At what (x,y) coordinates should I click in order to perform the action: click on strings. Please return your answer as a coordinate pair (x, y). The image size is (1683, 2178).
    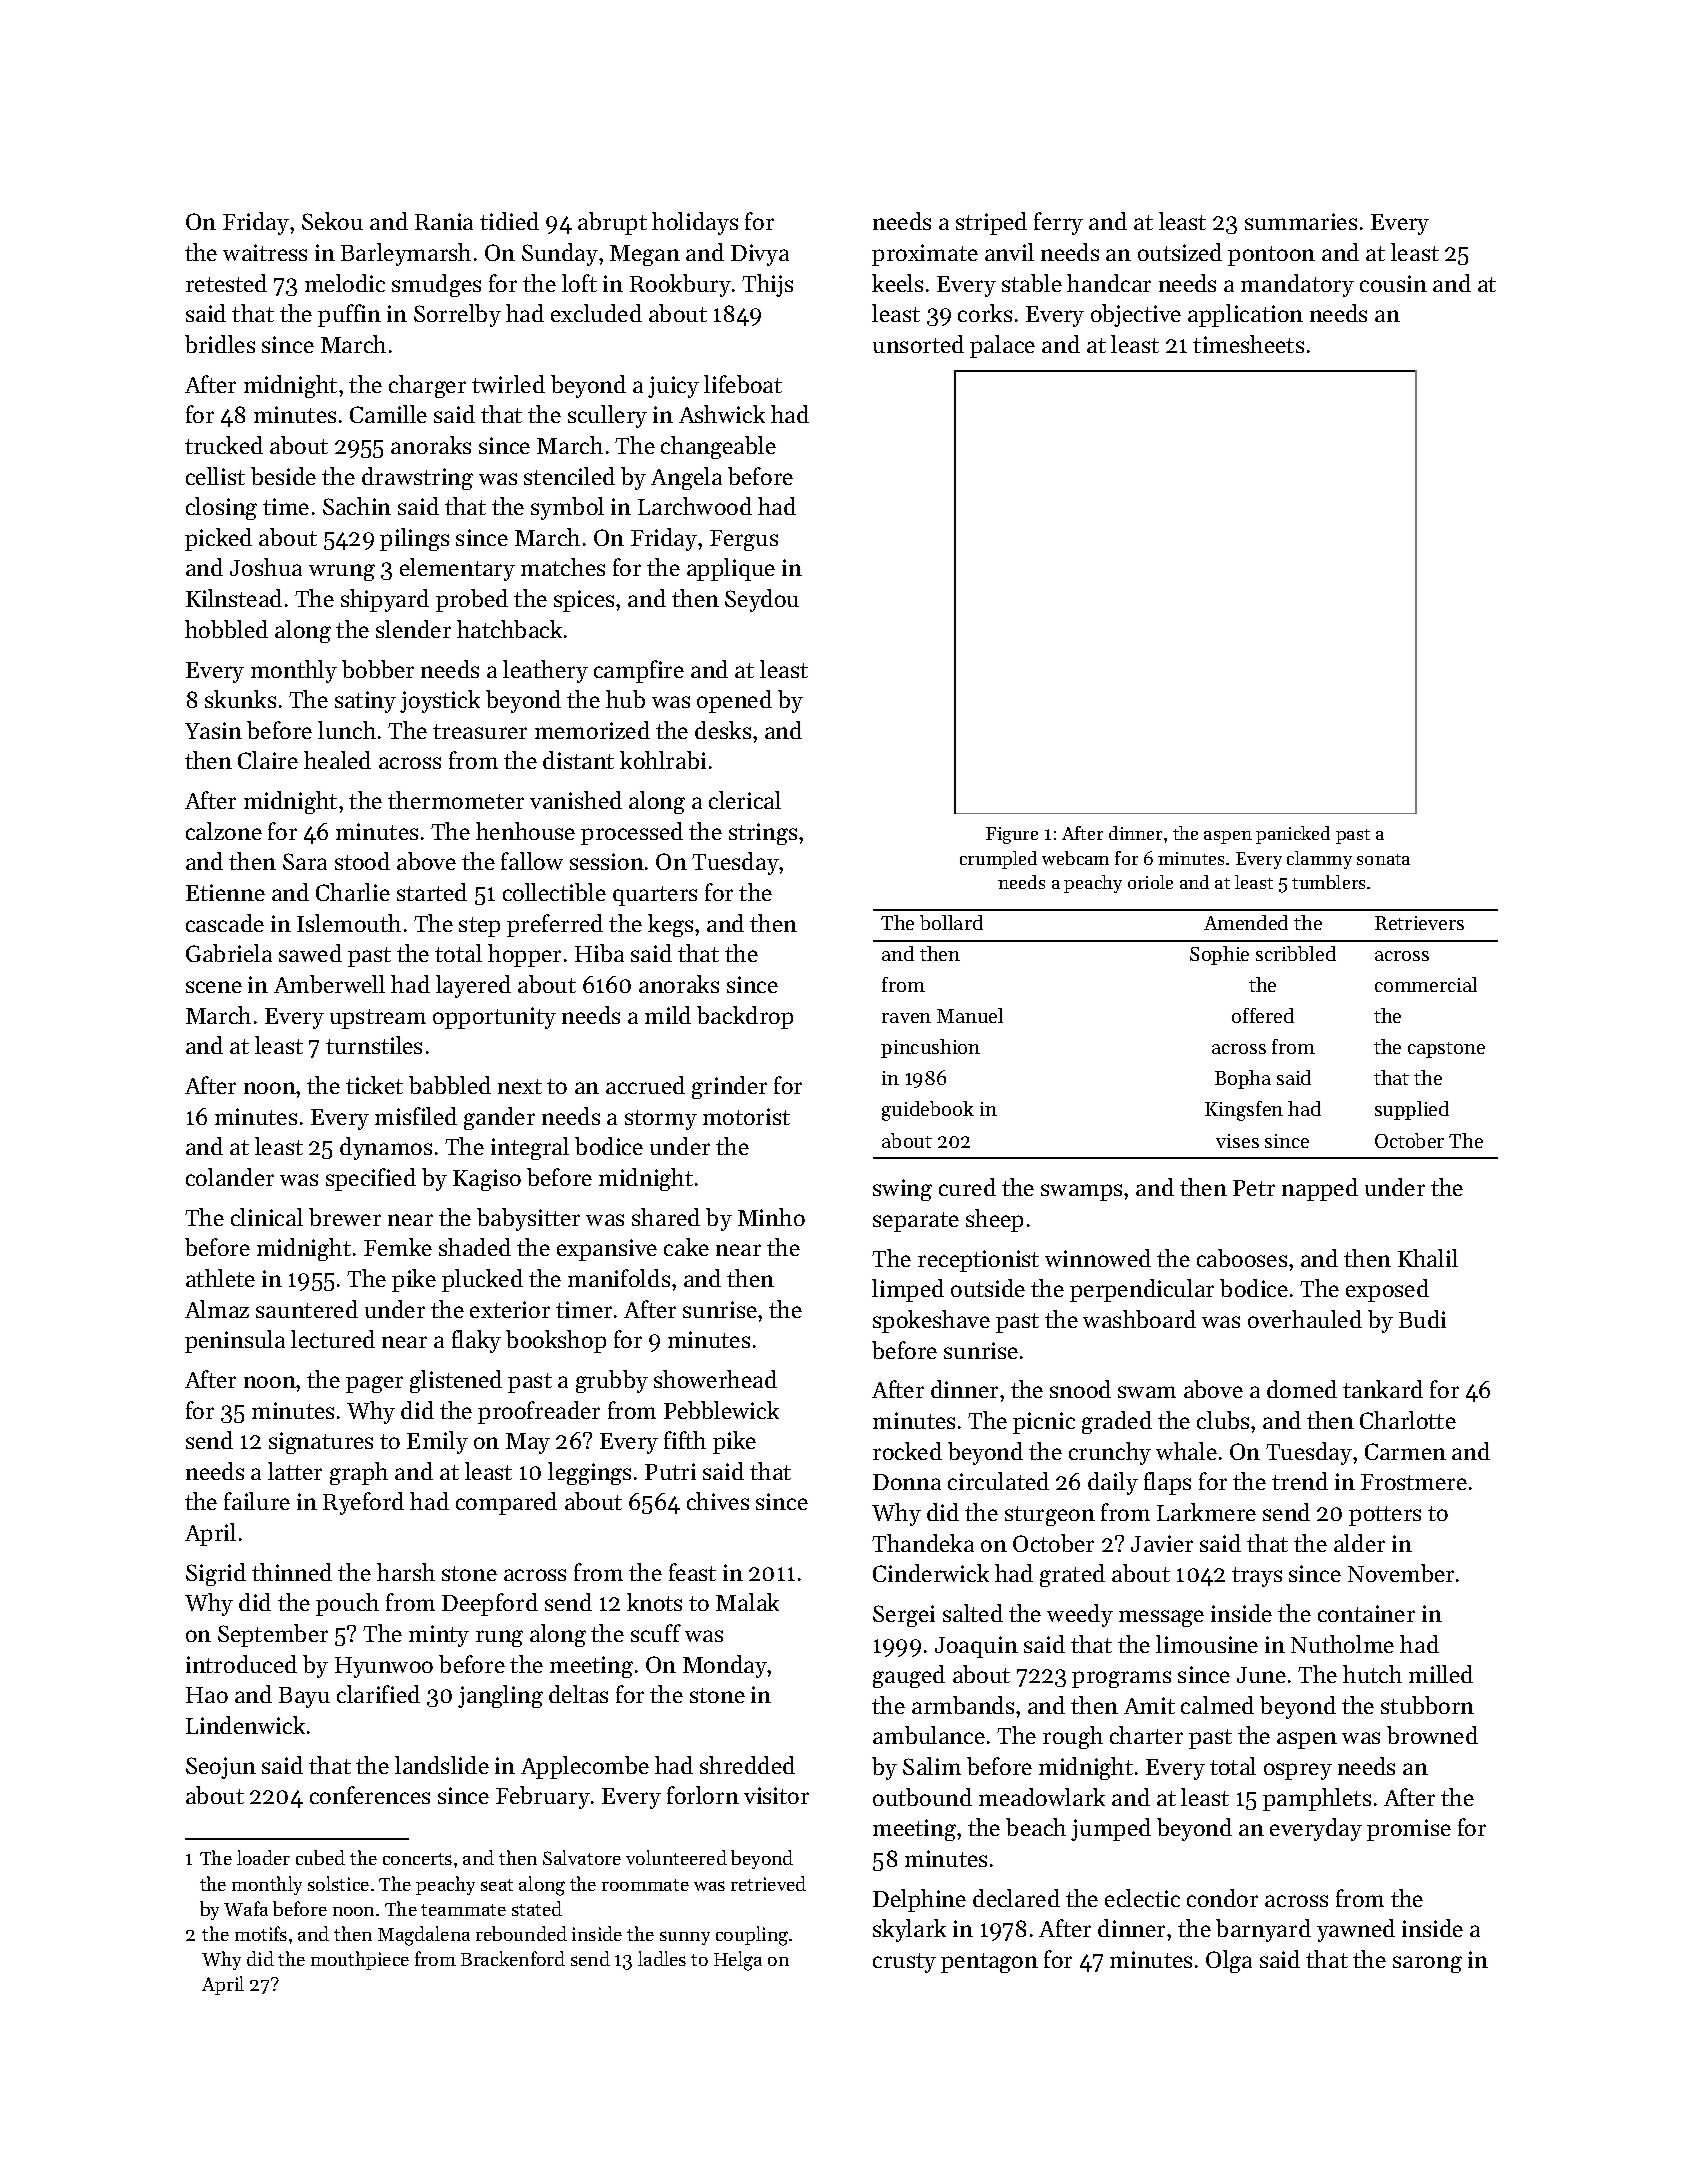
    Looking at the image, I should click on (763, 834).
